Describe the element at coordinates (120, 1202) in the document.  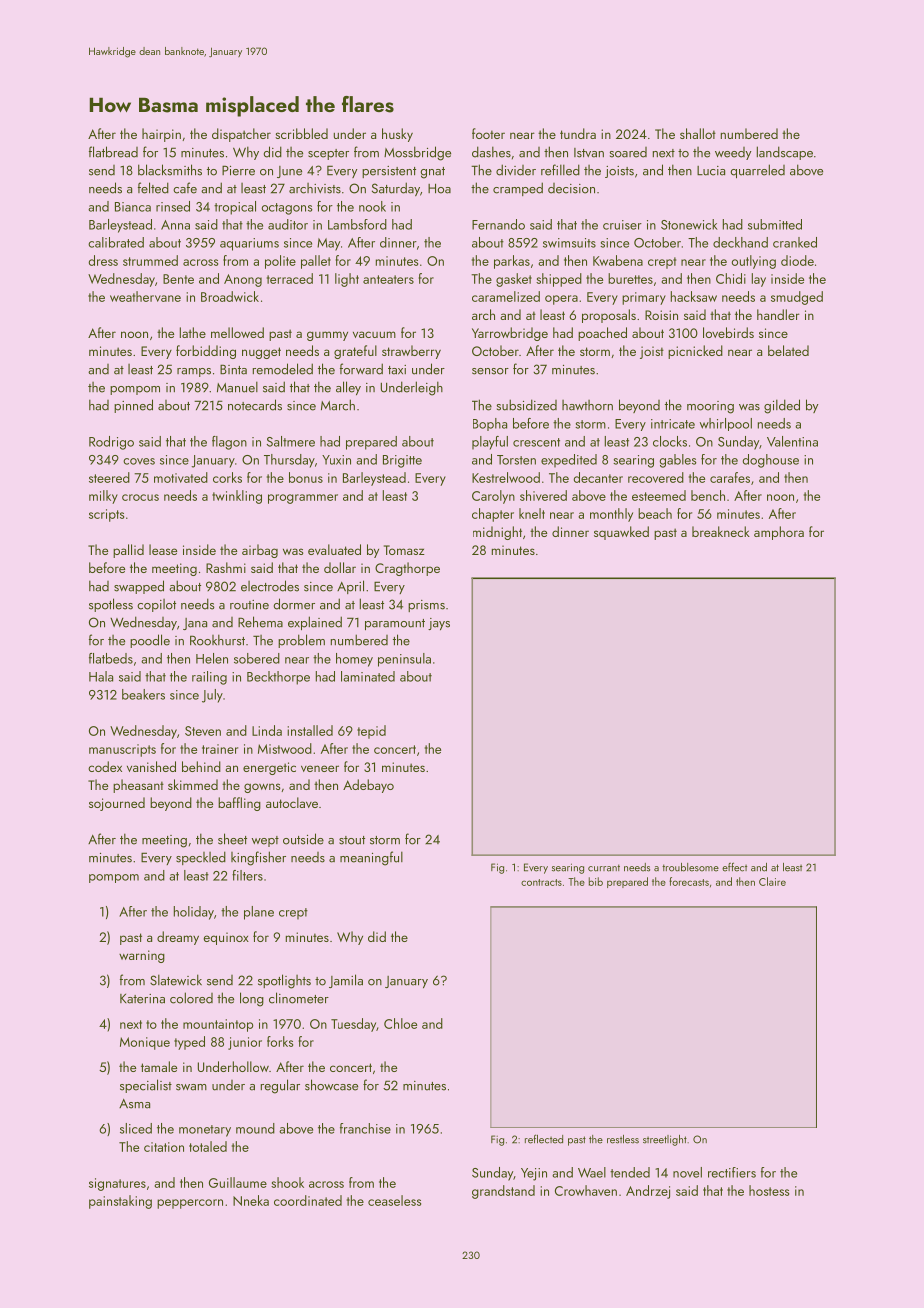
I see `painstaking` at that location.
